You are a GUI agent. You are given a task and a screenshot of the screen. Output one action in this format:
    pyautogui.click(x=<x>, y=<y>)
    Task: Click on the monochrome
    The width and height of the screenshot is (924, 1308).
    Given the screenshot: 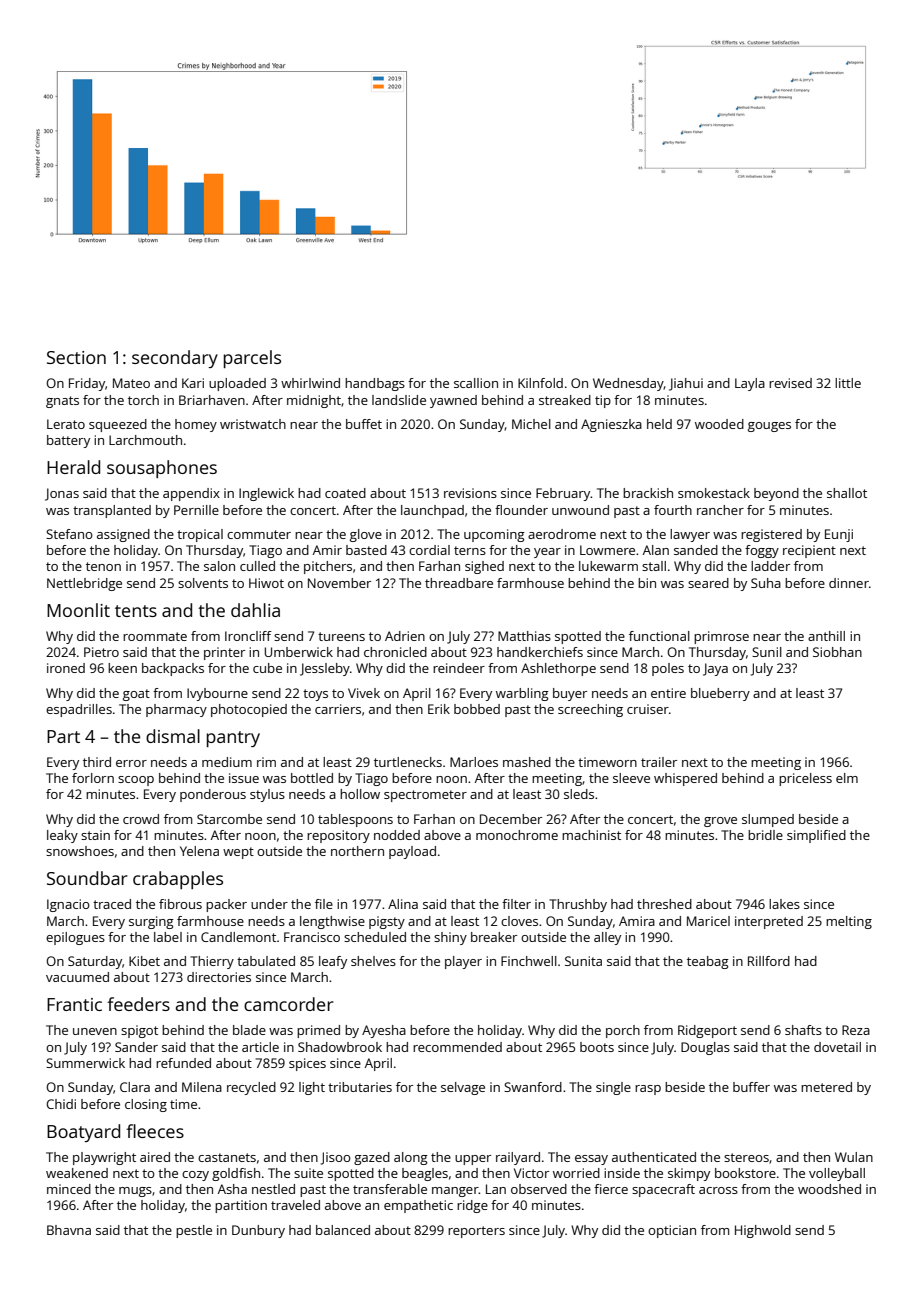 What is the action you would take?
    pyautogui.click(x=517, y=835)
